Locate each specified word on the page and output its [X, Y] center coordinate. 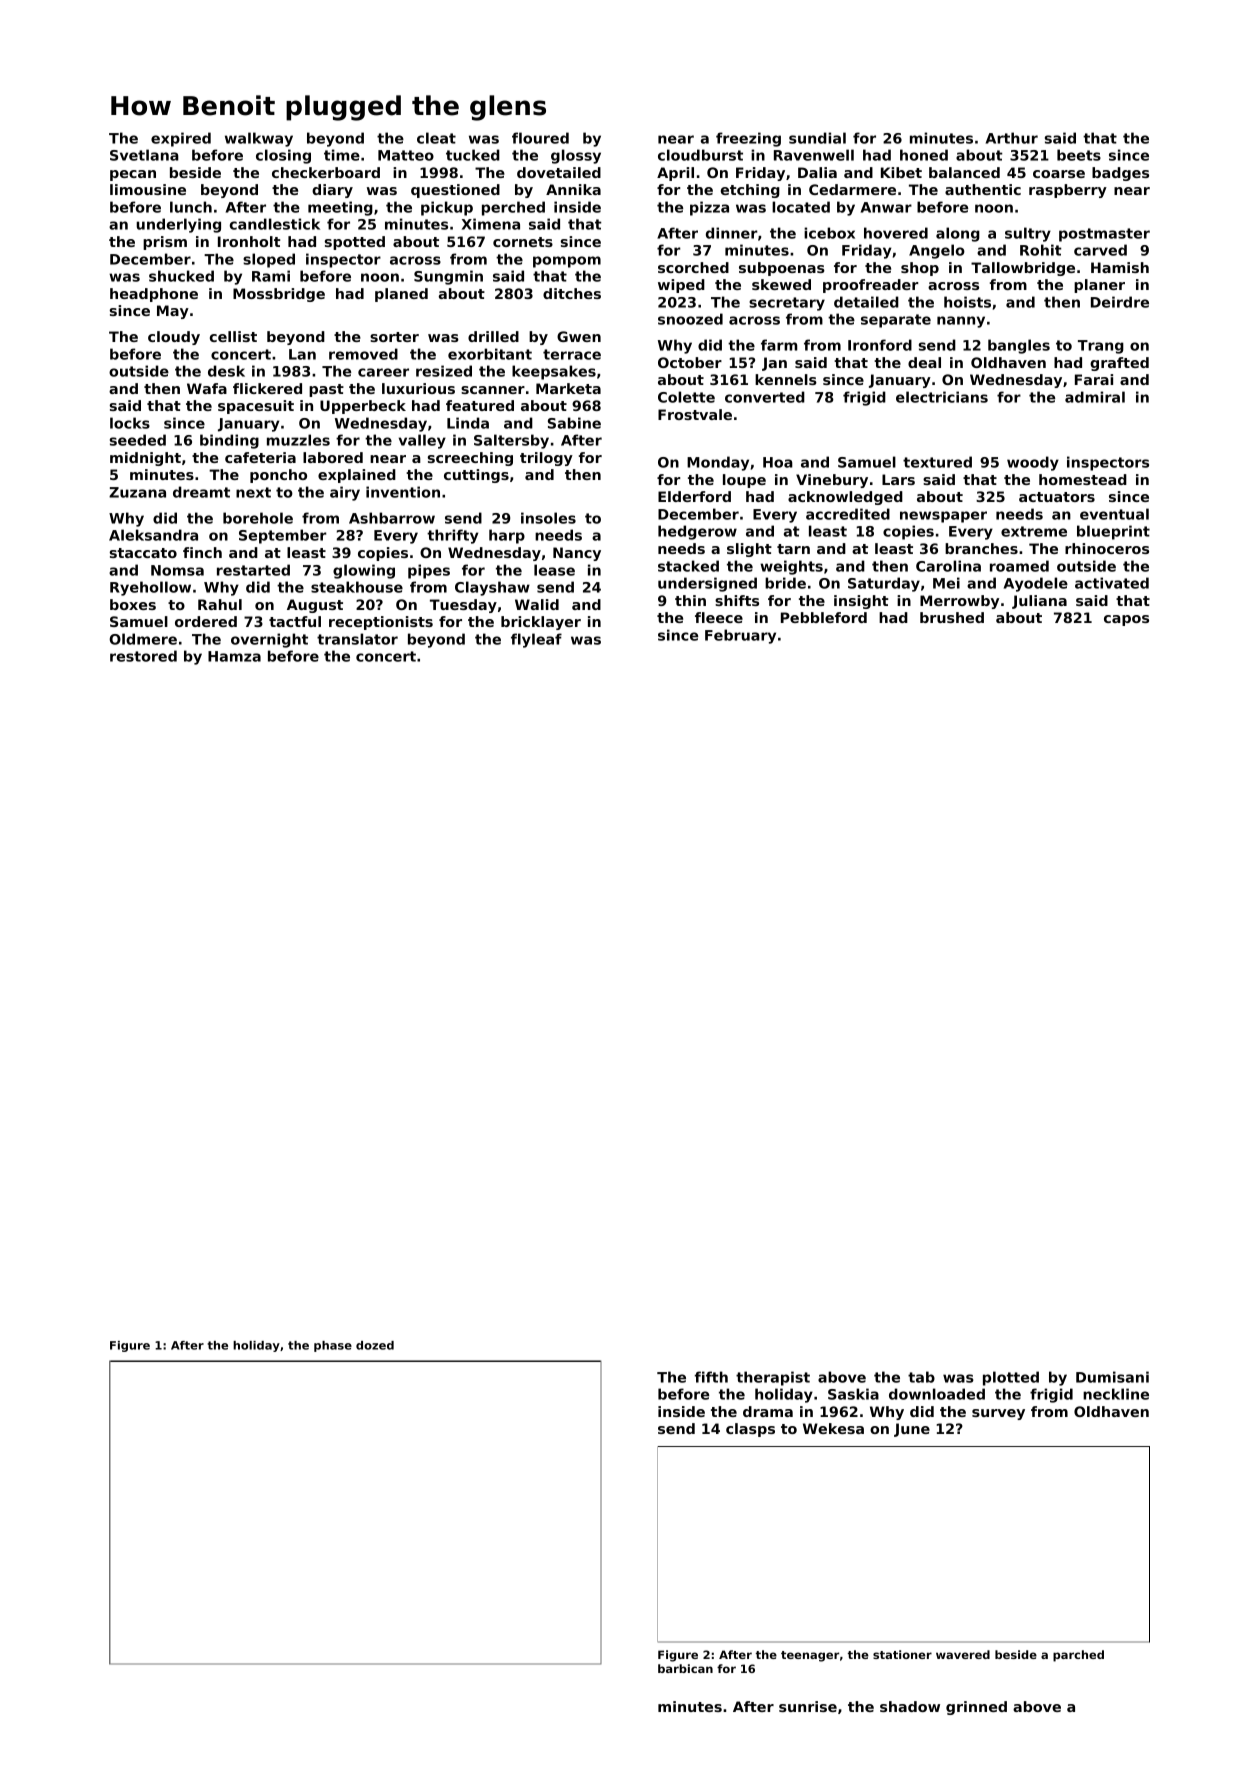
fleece [719, 617]
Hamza [234, 656]
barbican [685, 1668]
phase [333, 1346]
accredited [848, 514]
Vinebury [832, 481]
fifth [711, 1377]
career [383, 372]
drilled [493, 336]
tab [921, 1377]
